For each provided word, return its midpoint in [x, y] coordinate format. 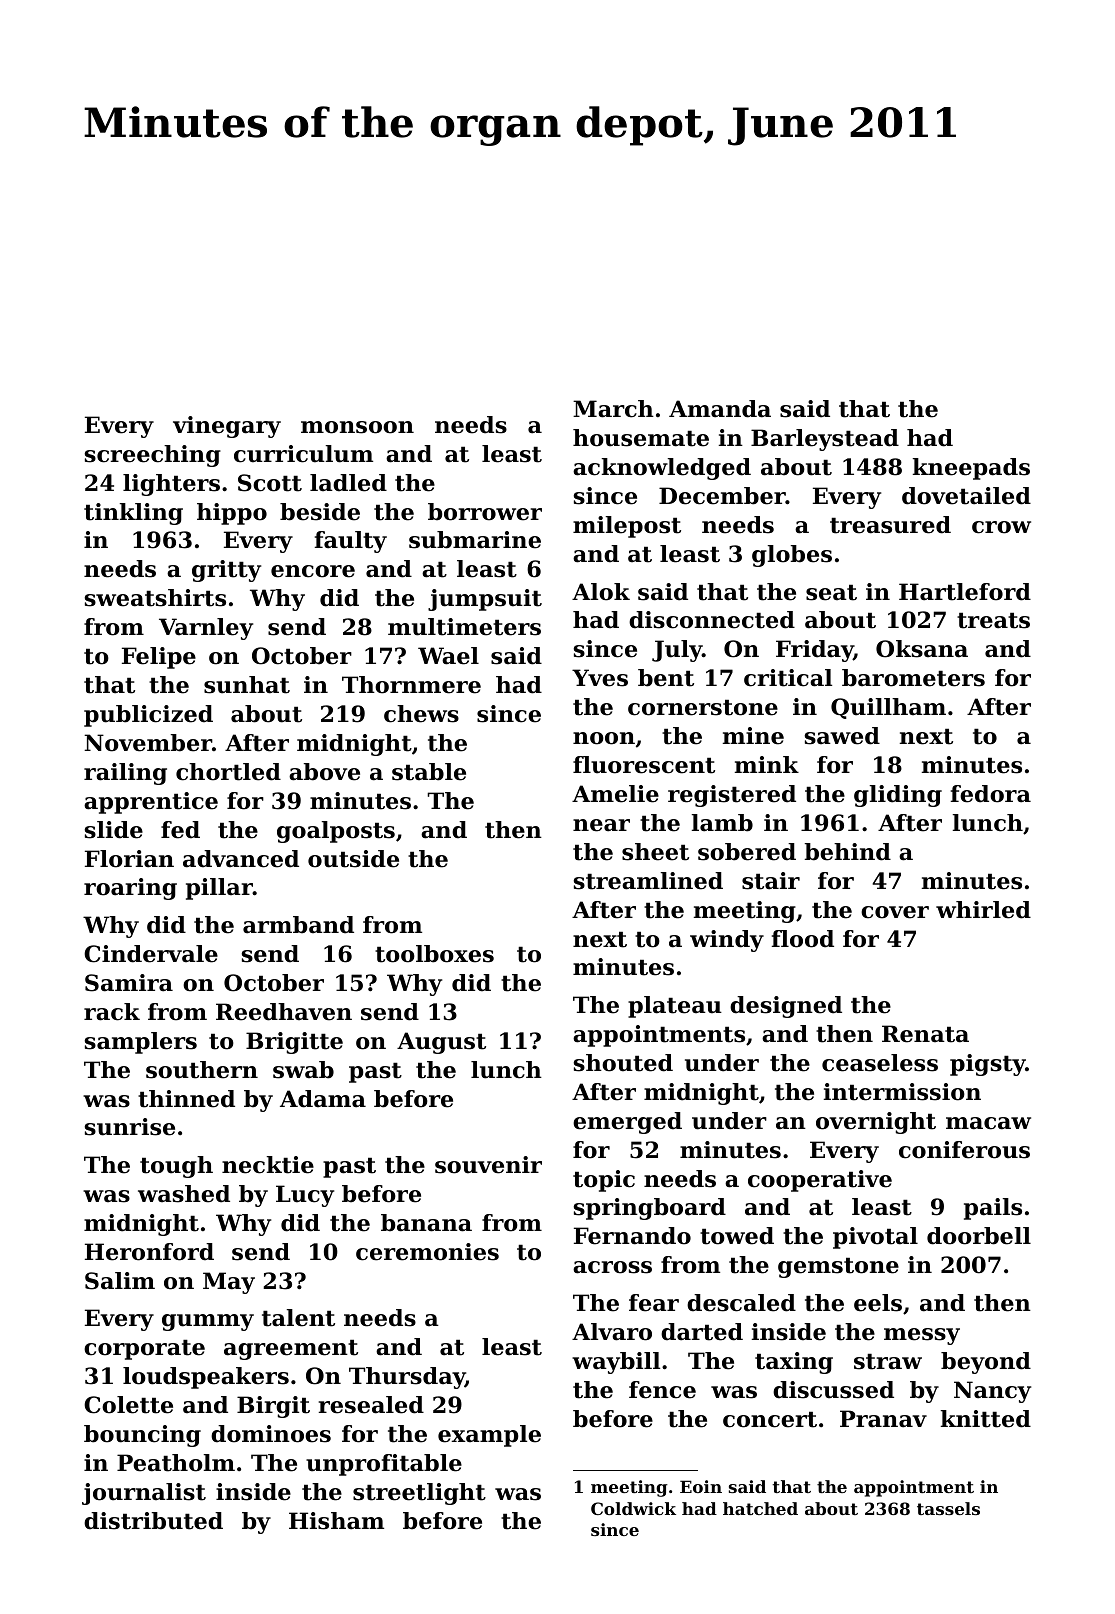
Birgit [273, 1407]
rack [112, 1012]
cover [895, 912]
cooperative [820, 1181]
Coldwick [633, 1508]
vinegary [227, 427]
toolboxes [434, 954]
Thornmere [411, 685]
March [613, 409]
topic [604, 1181]
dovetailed [966, 496]
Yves [600, 678]
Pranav [883, 1419]
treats [993, 620]
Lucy [305, 1196]
